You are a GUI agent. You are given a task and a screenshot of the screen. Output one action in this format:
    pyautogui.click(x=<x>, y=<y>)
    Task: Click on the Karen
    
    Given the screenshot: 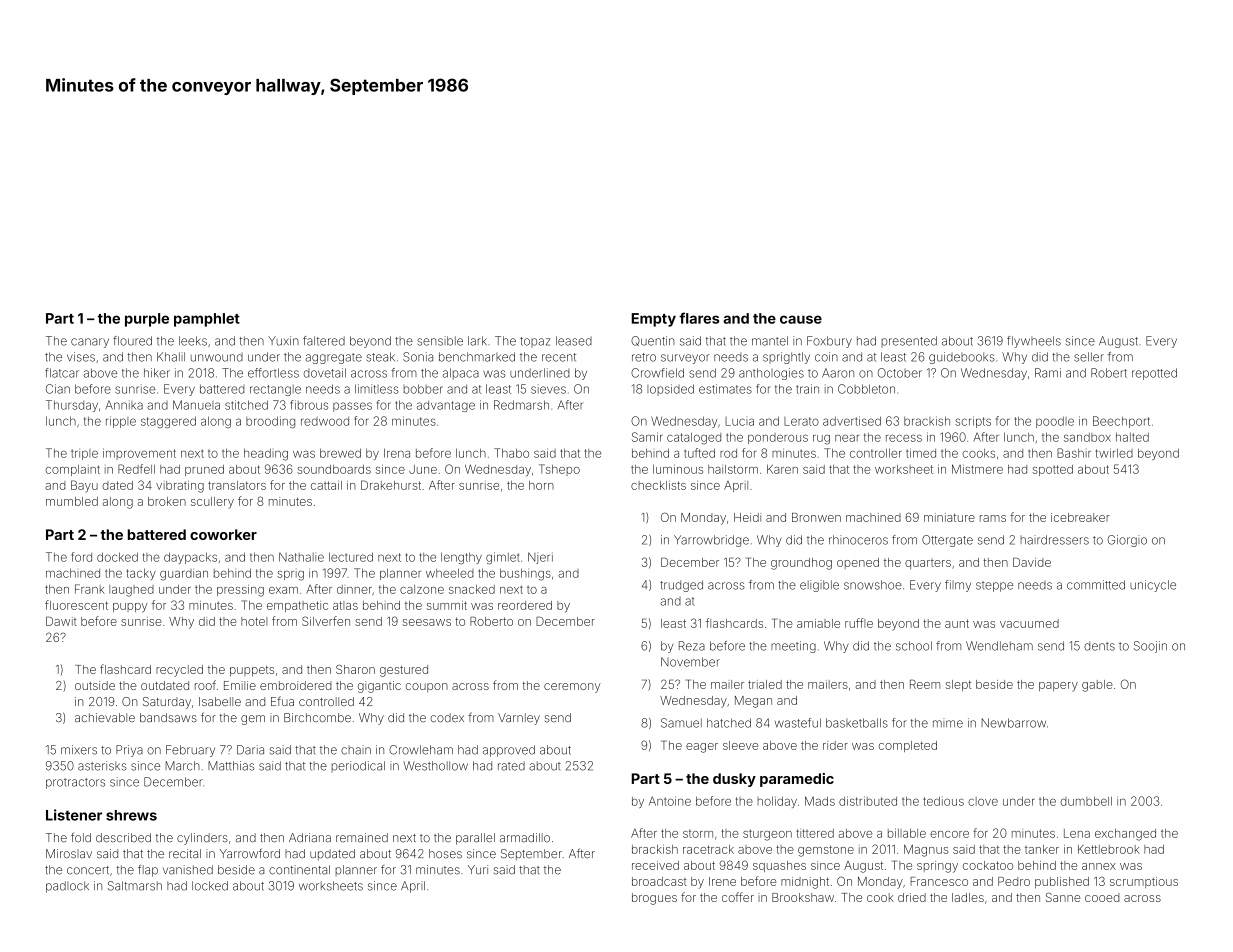 What is the action you would take?
    pyautogui.click(x=782, y=469)
